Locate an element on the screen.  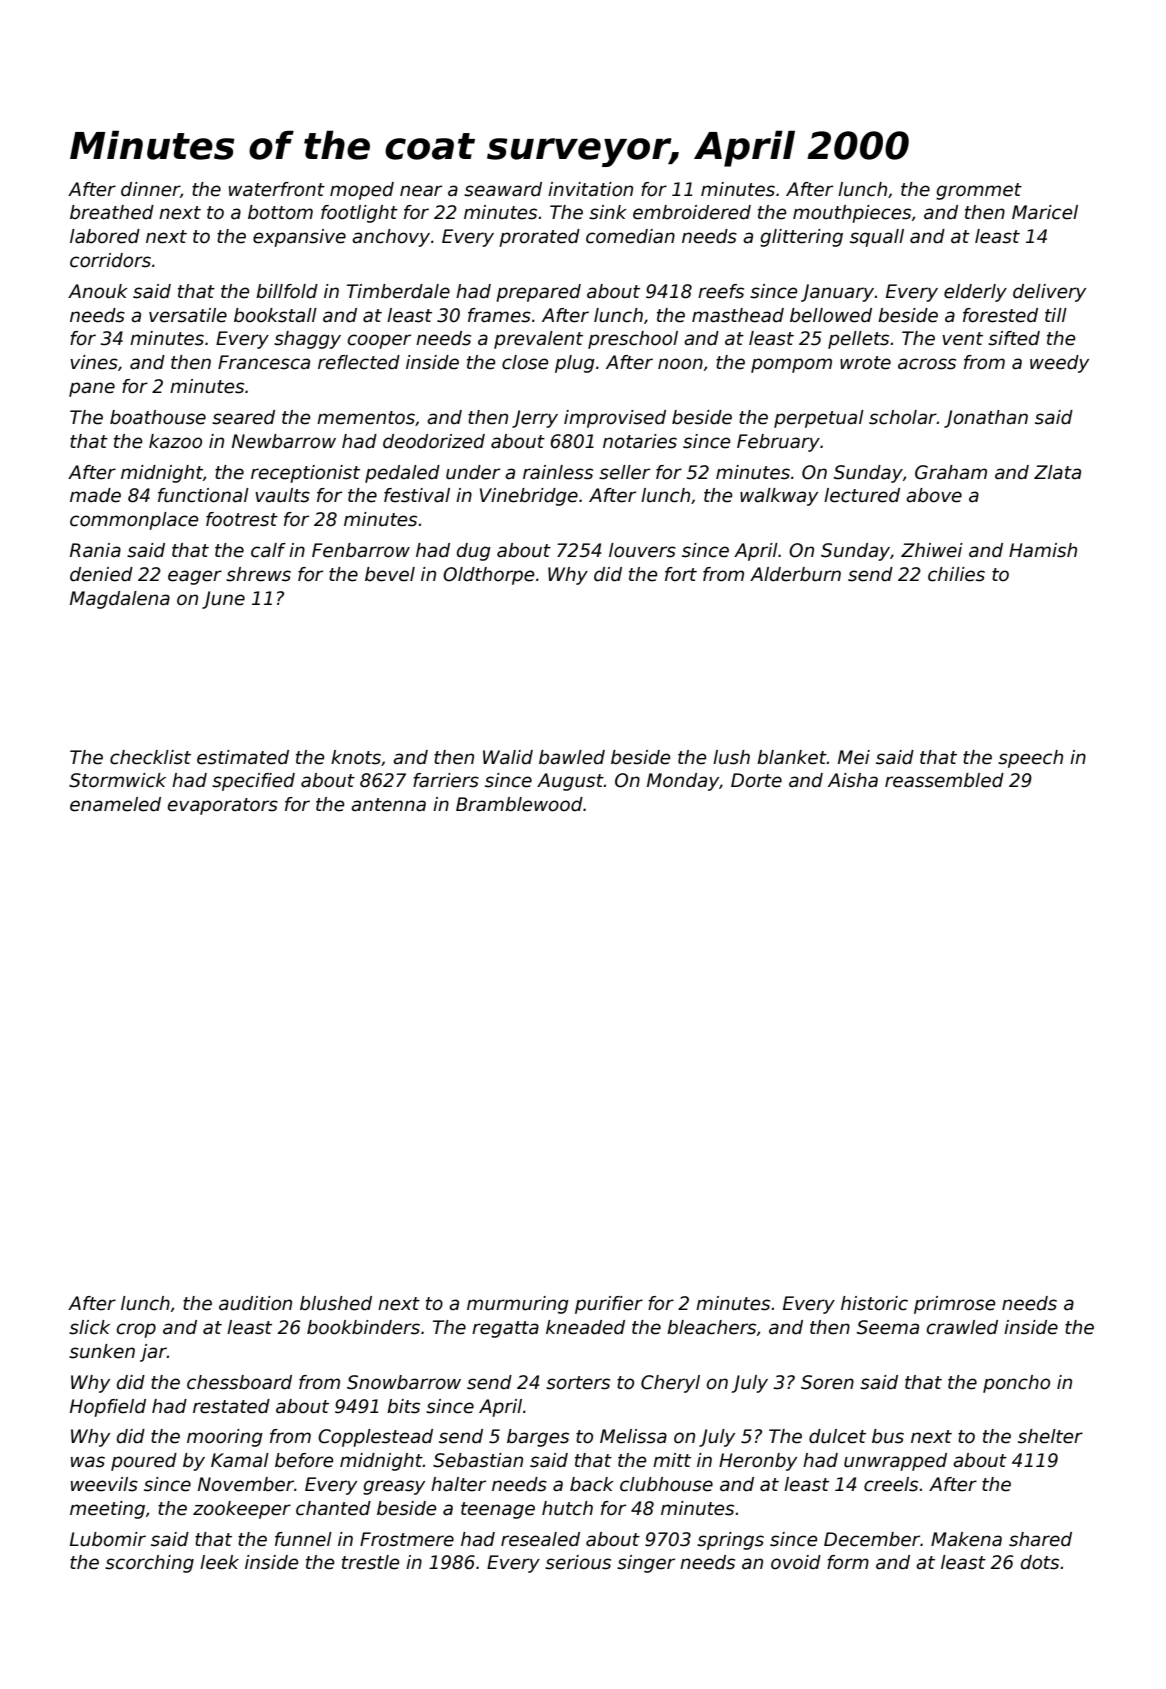
Fenbarrow is located at coordinates (361, 550).
